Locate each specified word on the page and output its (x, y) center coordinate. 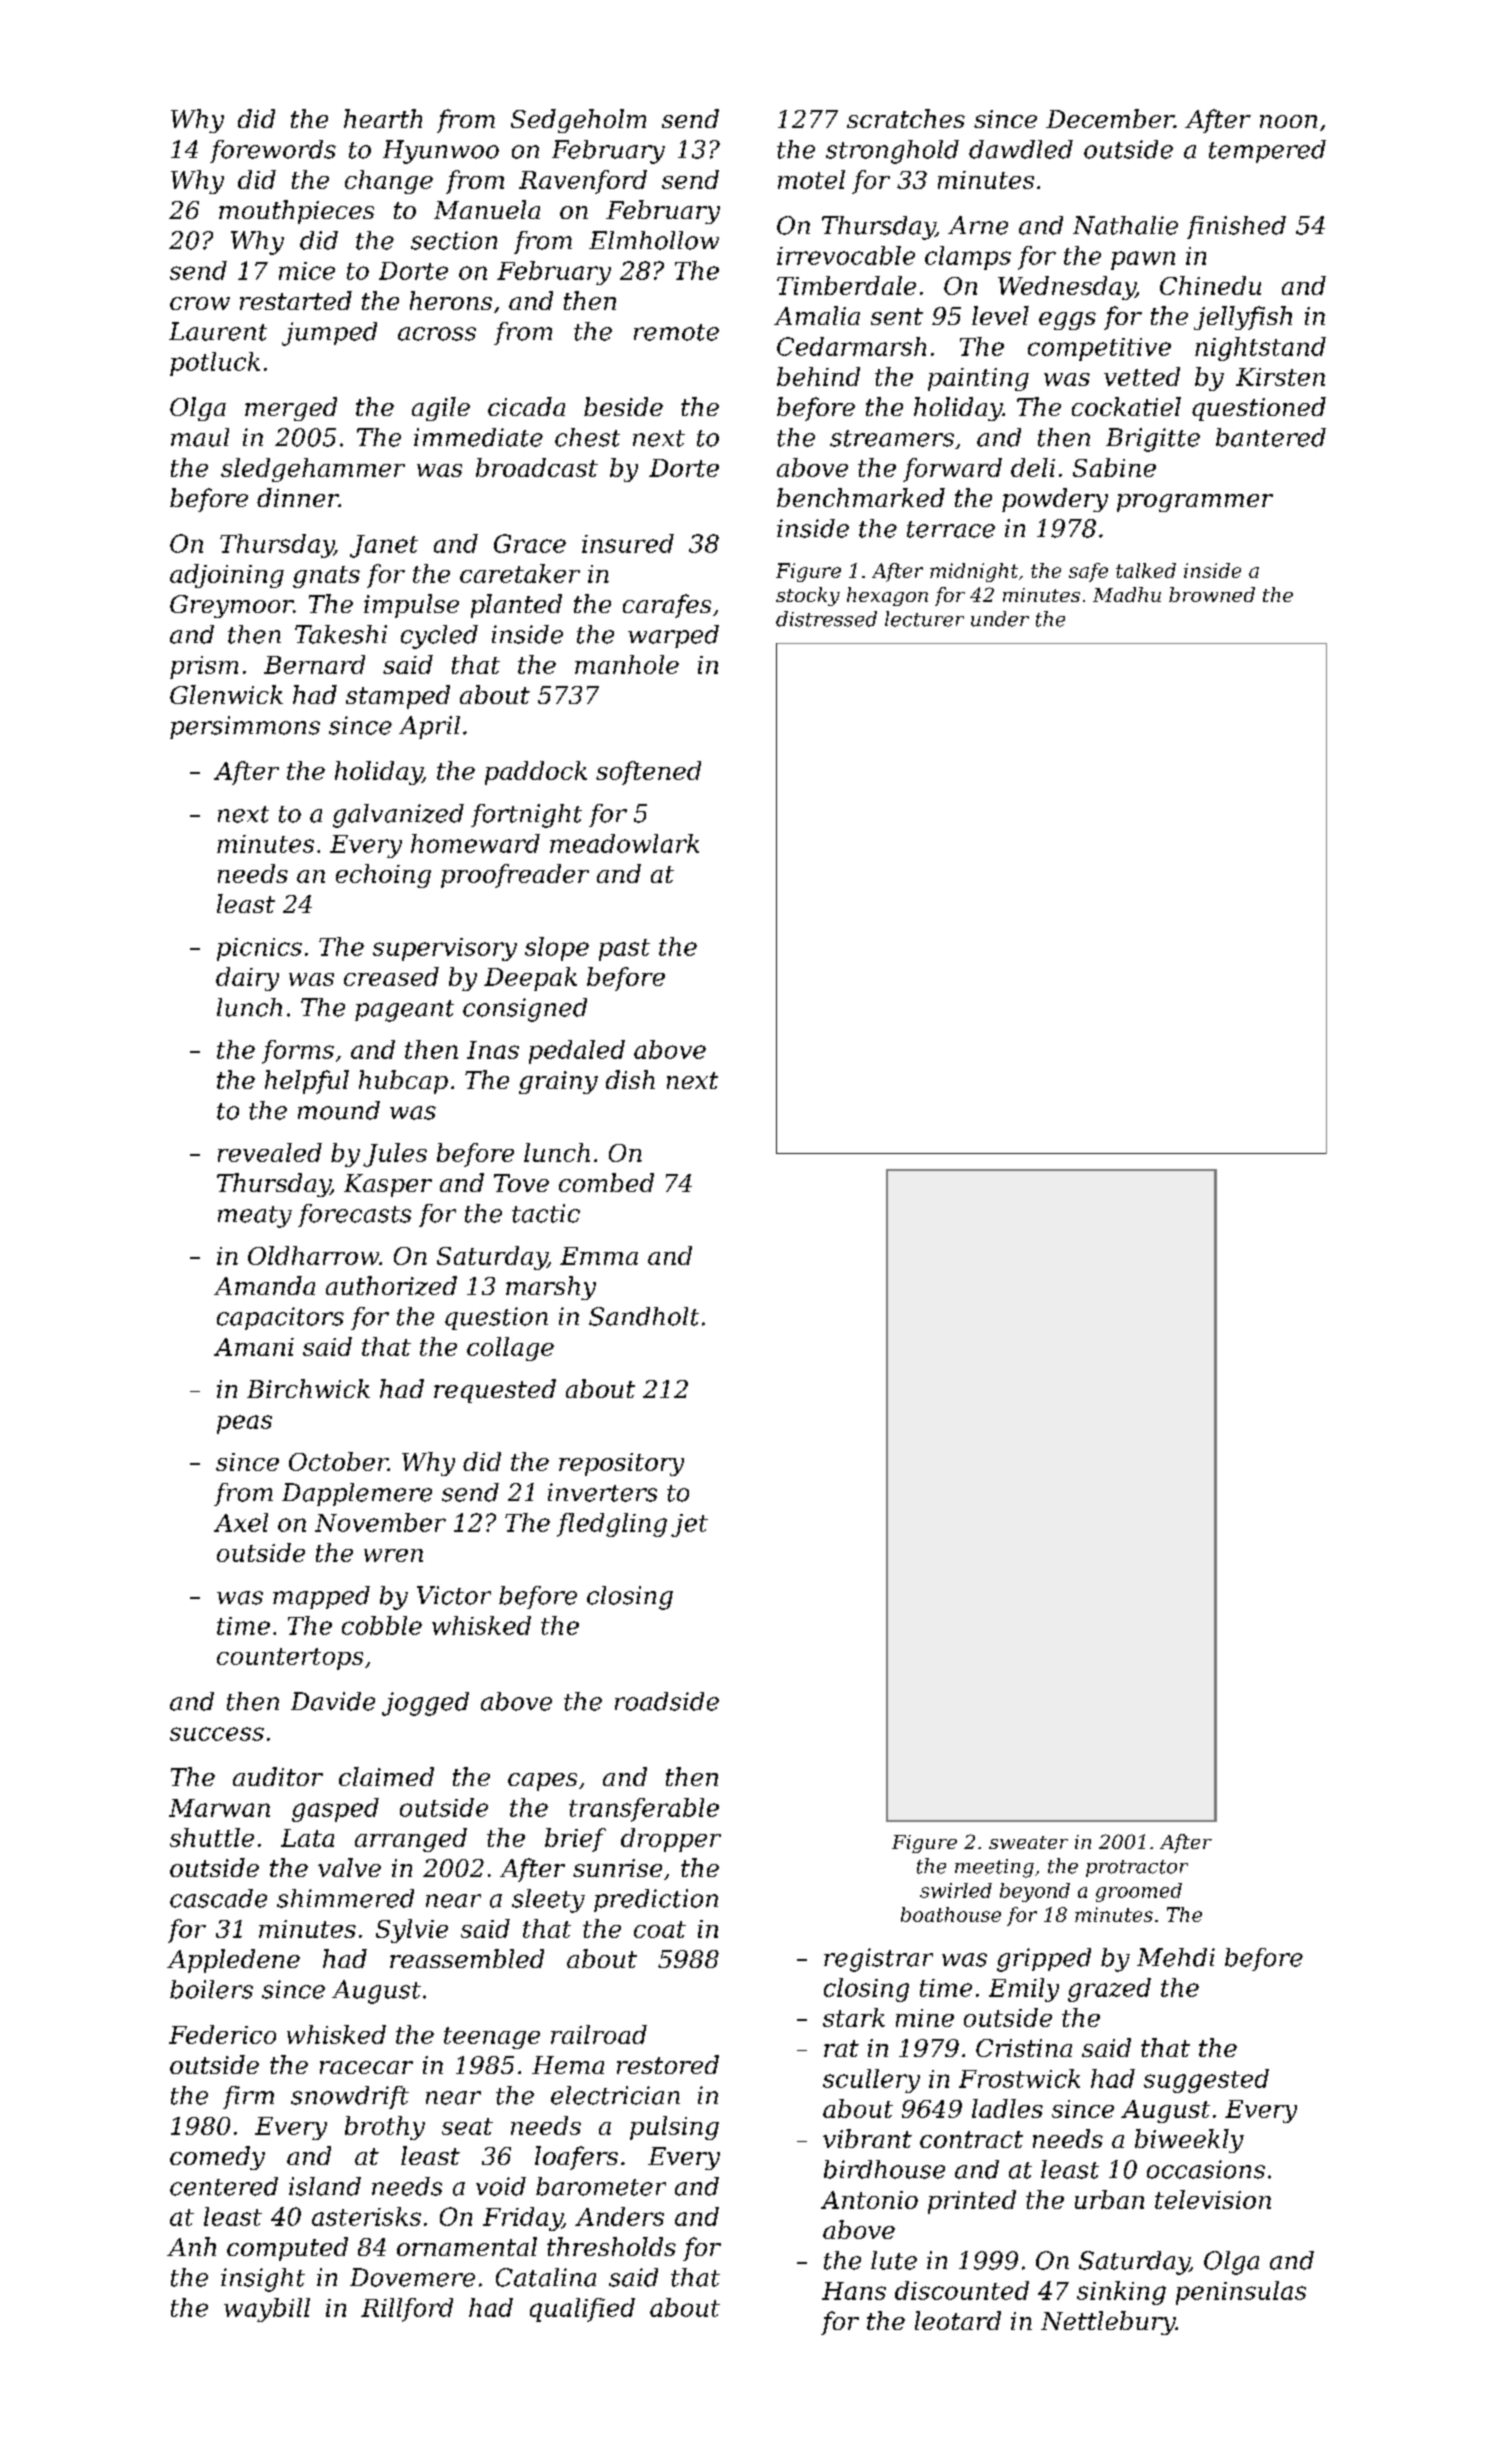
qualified (582, 2310)
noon (1288, 121)
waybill (267, 2310)
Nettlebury (1108, 2323)
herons (451, 300)
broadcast (537, 467)
